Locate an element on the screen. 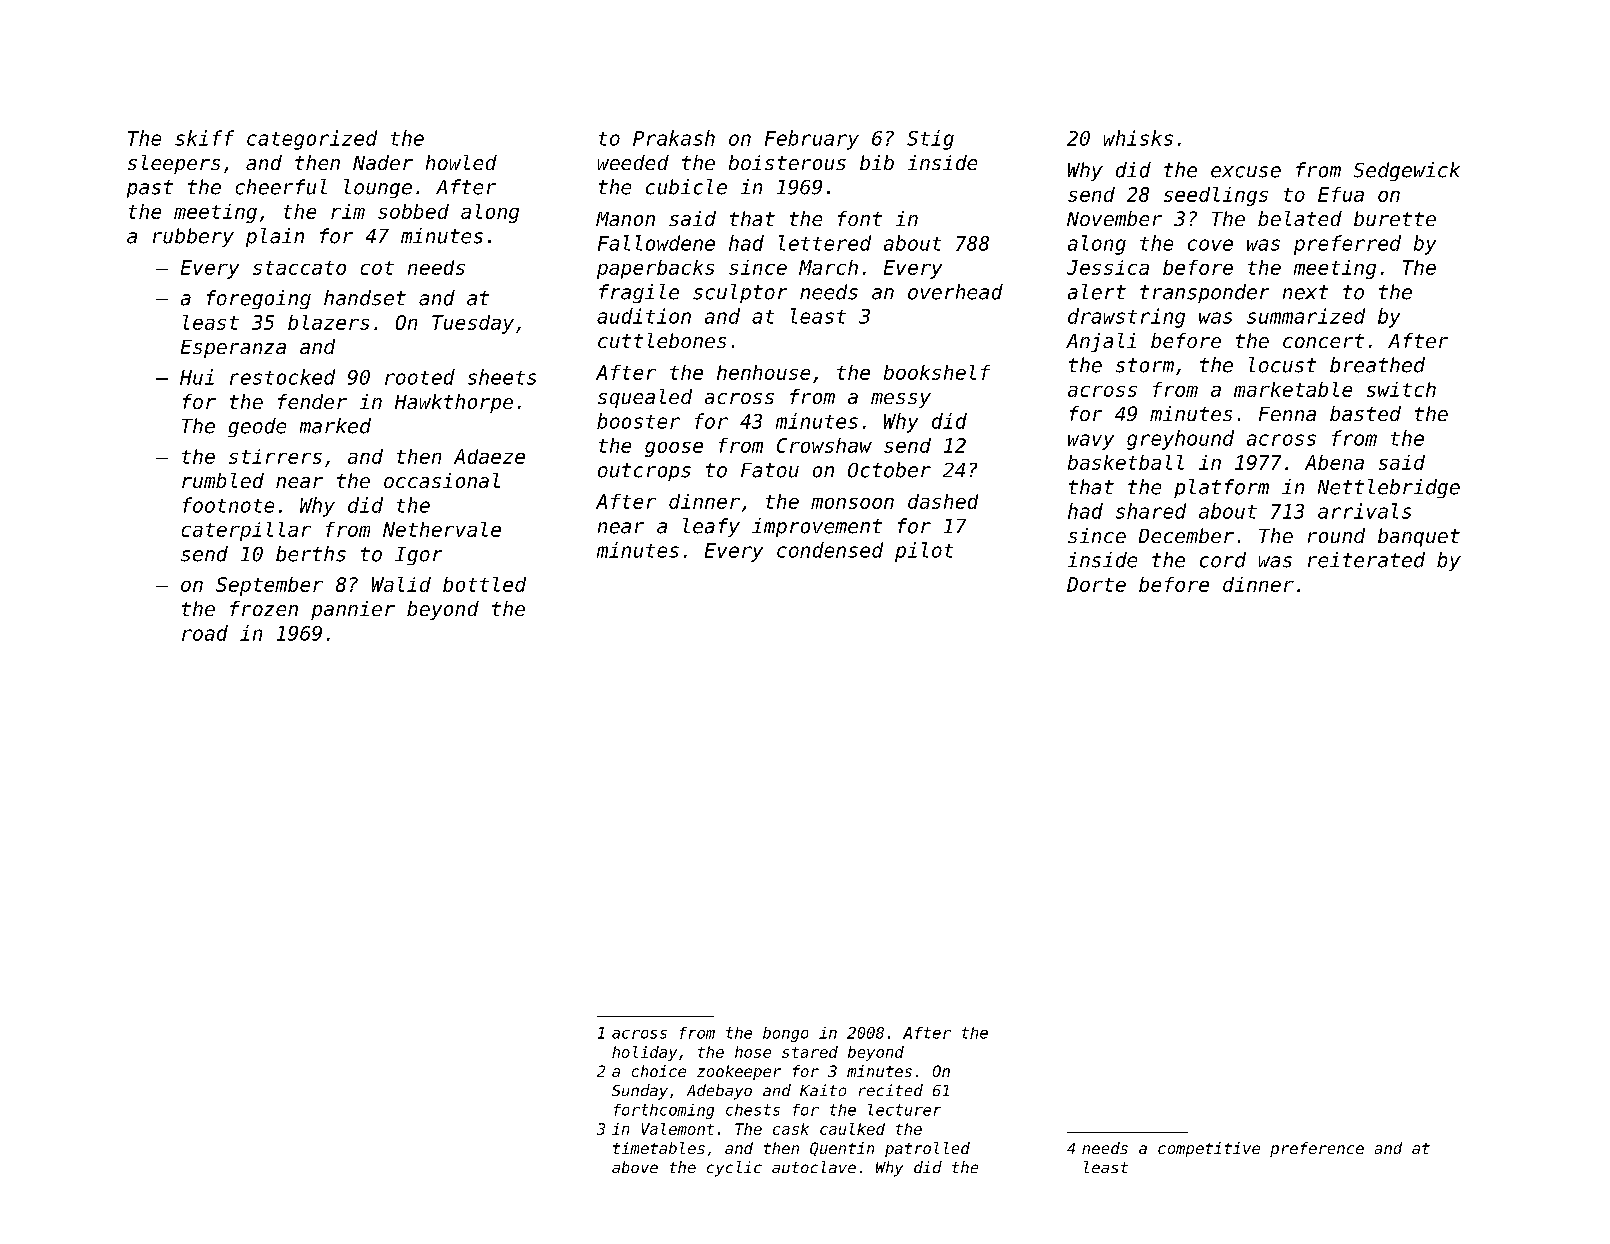 The height and width of the screenshot is (1244, 1610). Manon is located at coordinates (625, 219).
